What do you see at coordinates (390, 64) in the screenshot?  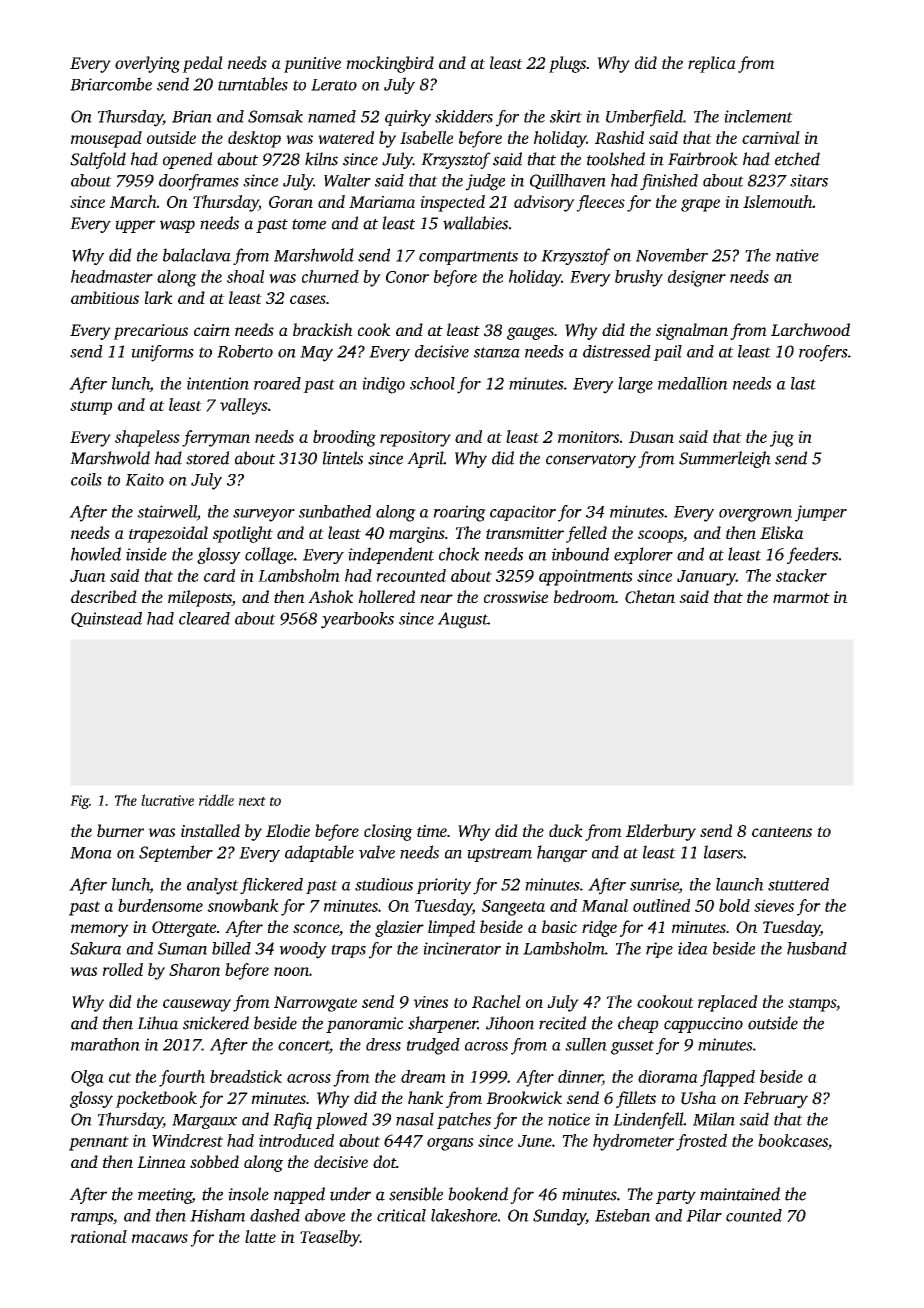 I see `mockingbird` at bounding box center [390, 64].
